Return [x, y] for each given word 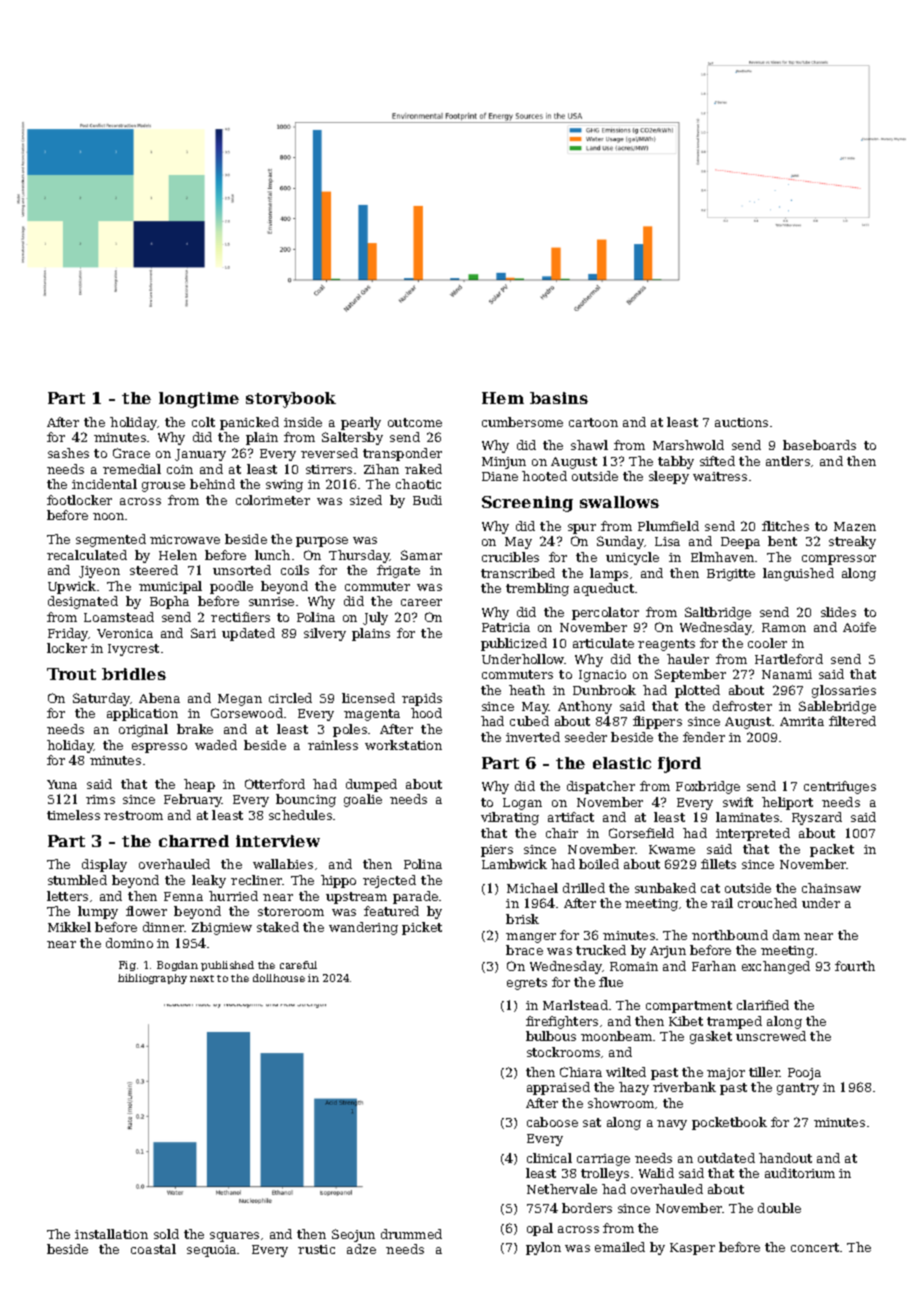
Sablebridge [837, 707]
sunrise [271, 601]
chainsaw [831, 888]
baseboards [819, 445]
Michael [532, 888]
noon [108, 516]
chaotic [418, 484]
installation [111, 1234]
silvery [325, 634]
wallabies [283, 864]
